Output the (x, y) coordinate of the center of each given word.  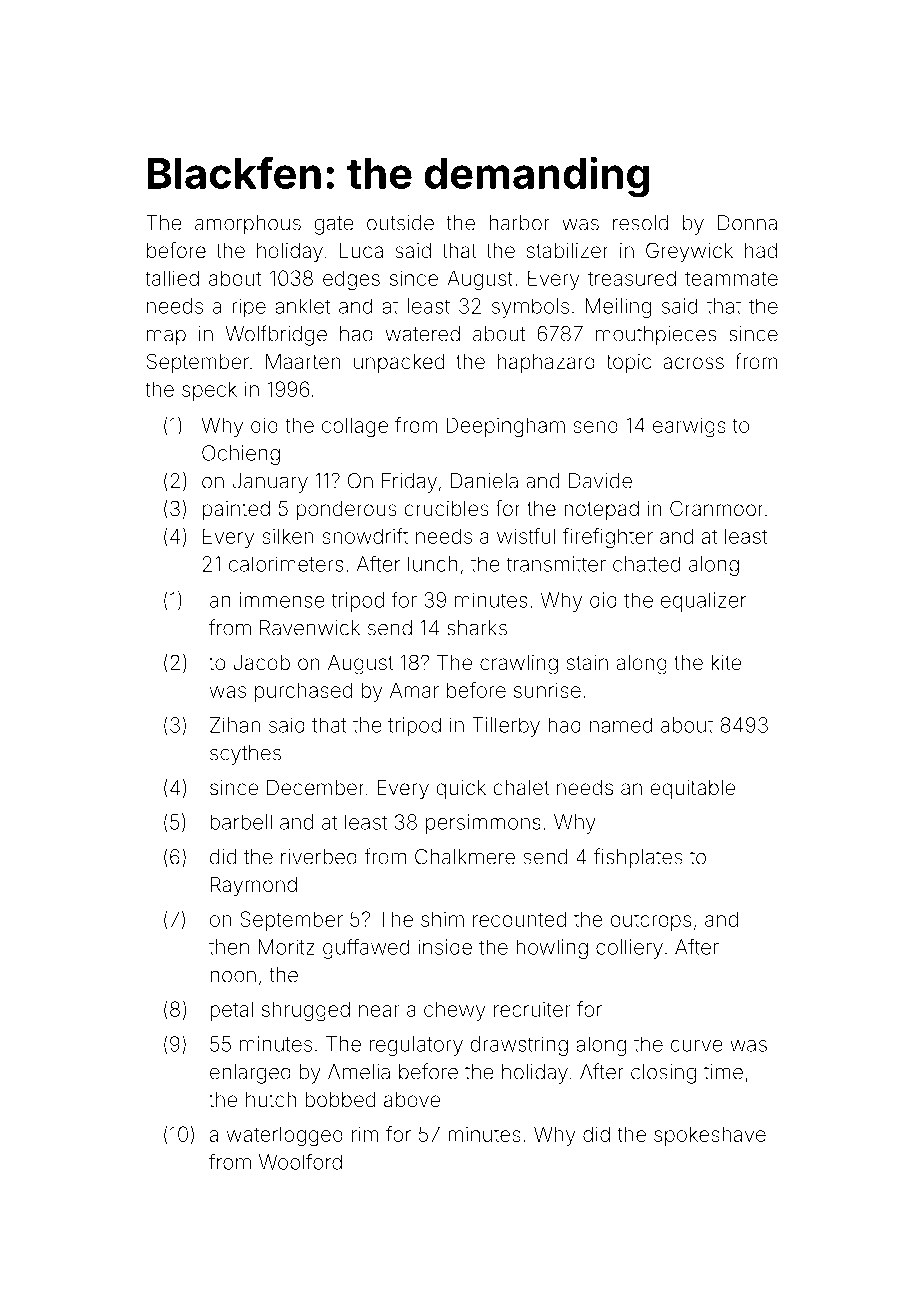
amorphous (248, 225)
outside (400, 223)
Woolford (300, 1161)
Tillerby (506, 727)
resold (640, 223)
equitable (693, 789)
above (412, 1099)
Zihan (235, 725)
